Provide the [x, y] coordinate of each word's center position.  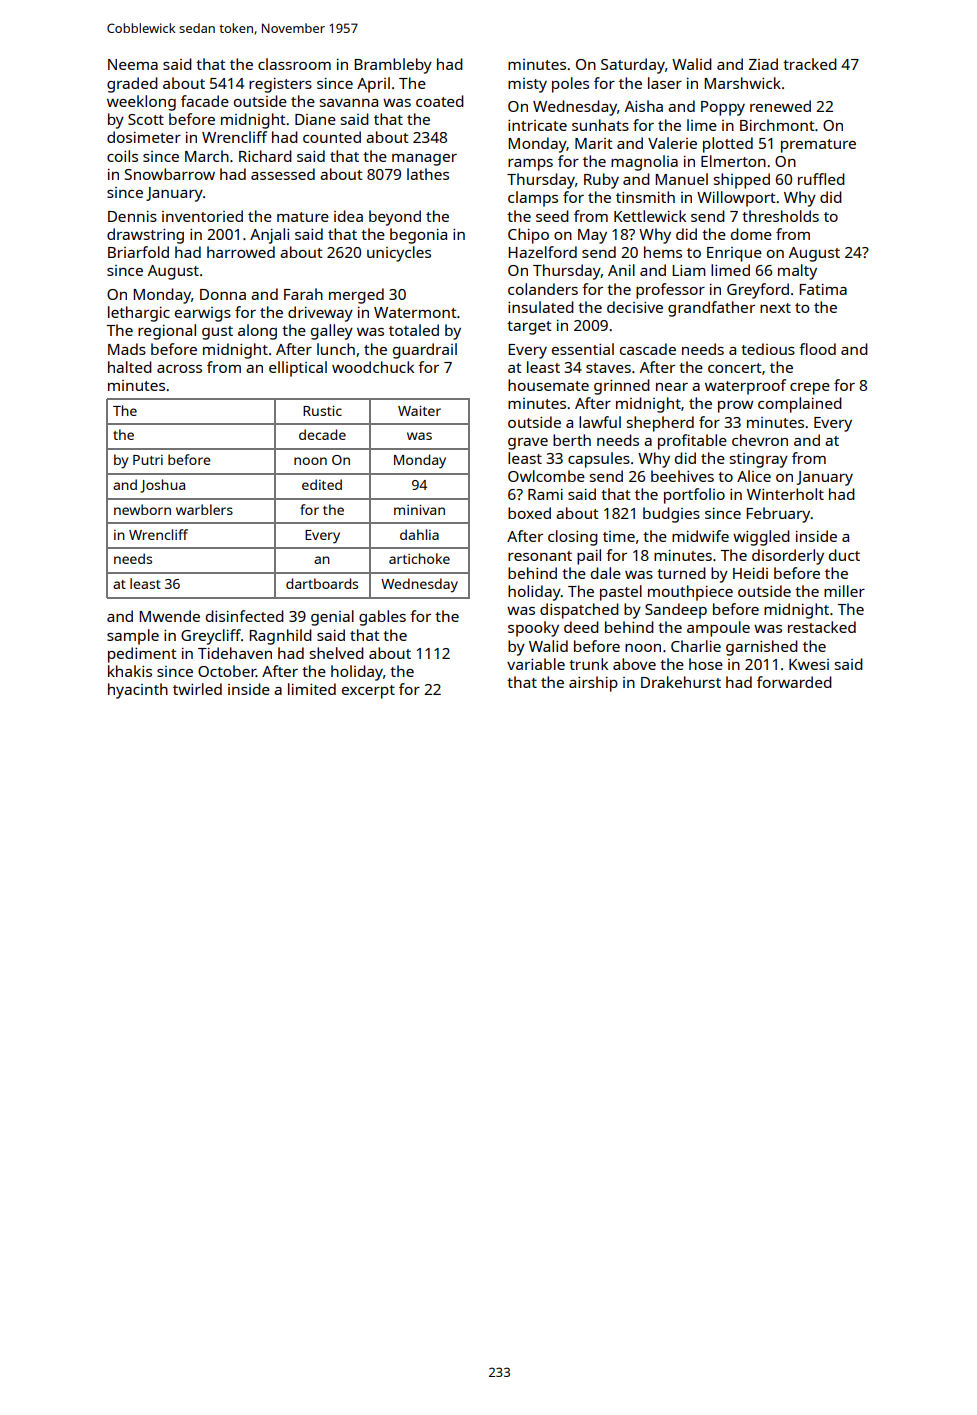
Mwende [169, 616]
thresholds [780, 216]
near [672, 387]
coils [122, 156]
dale [606, 573]
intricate [537, 125]
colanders [543, 289]
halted [130, 367]
